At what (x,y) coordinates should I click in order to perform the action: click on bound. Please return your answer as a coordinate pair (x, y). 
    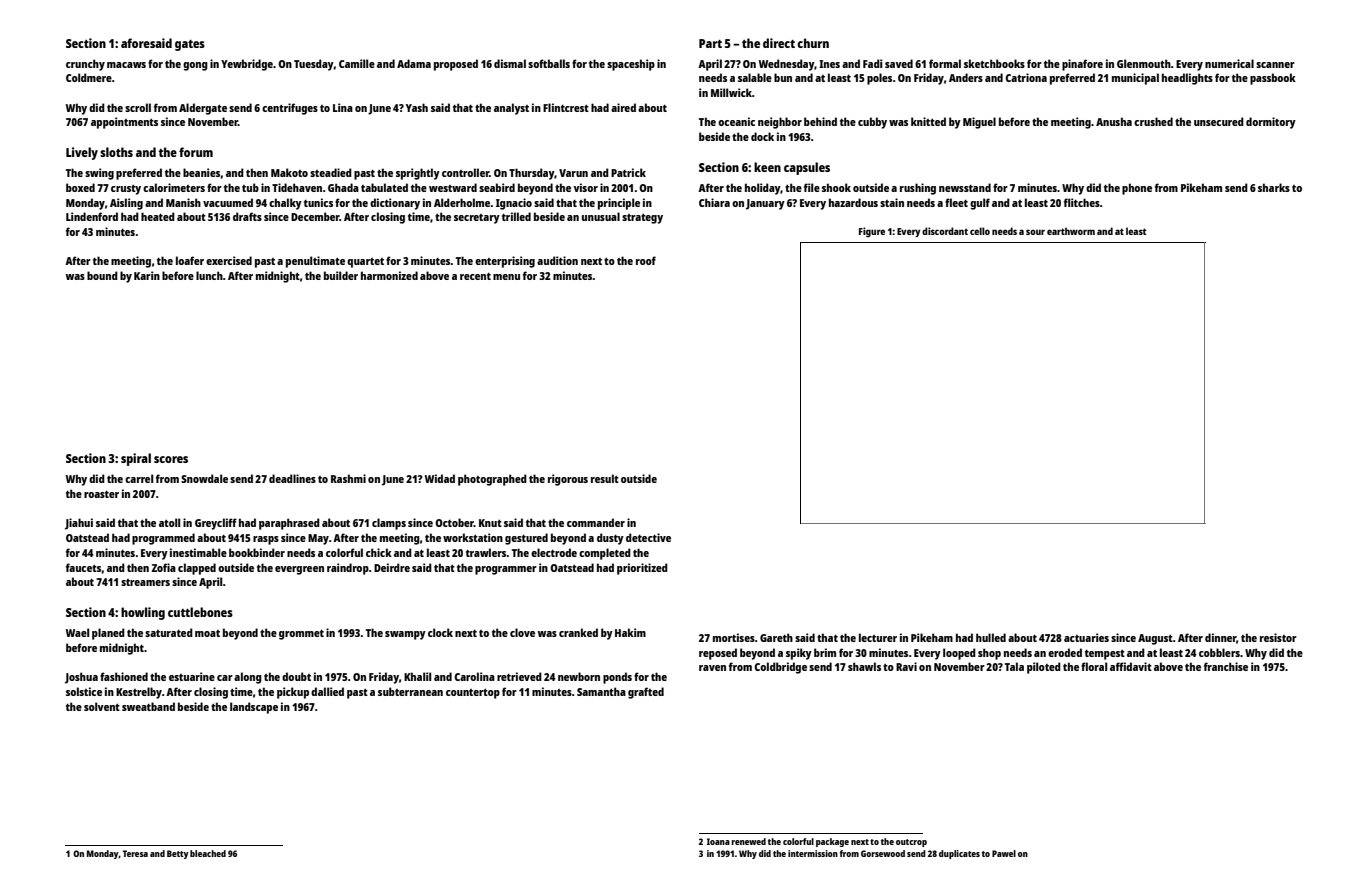
    Looking at the image, I should click on (102, 275).
